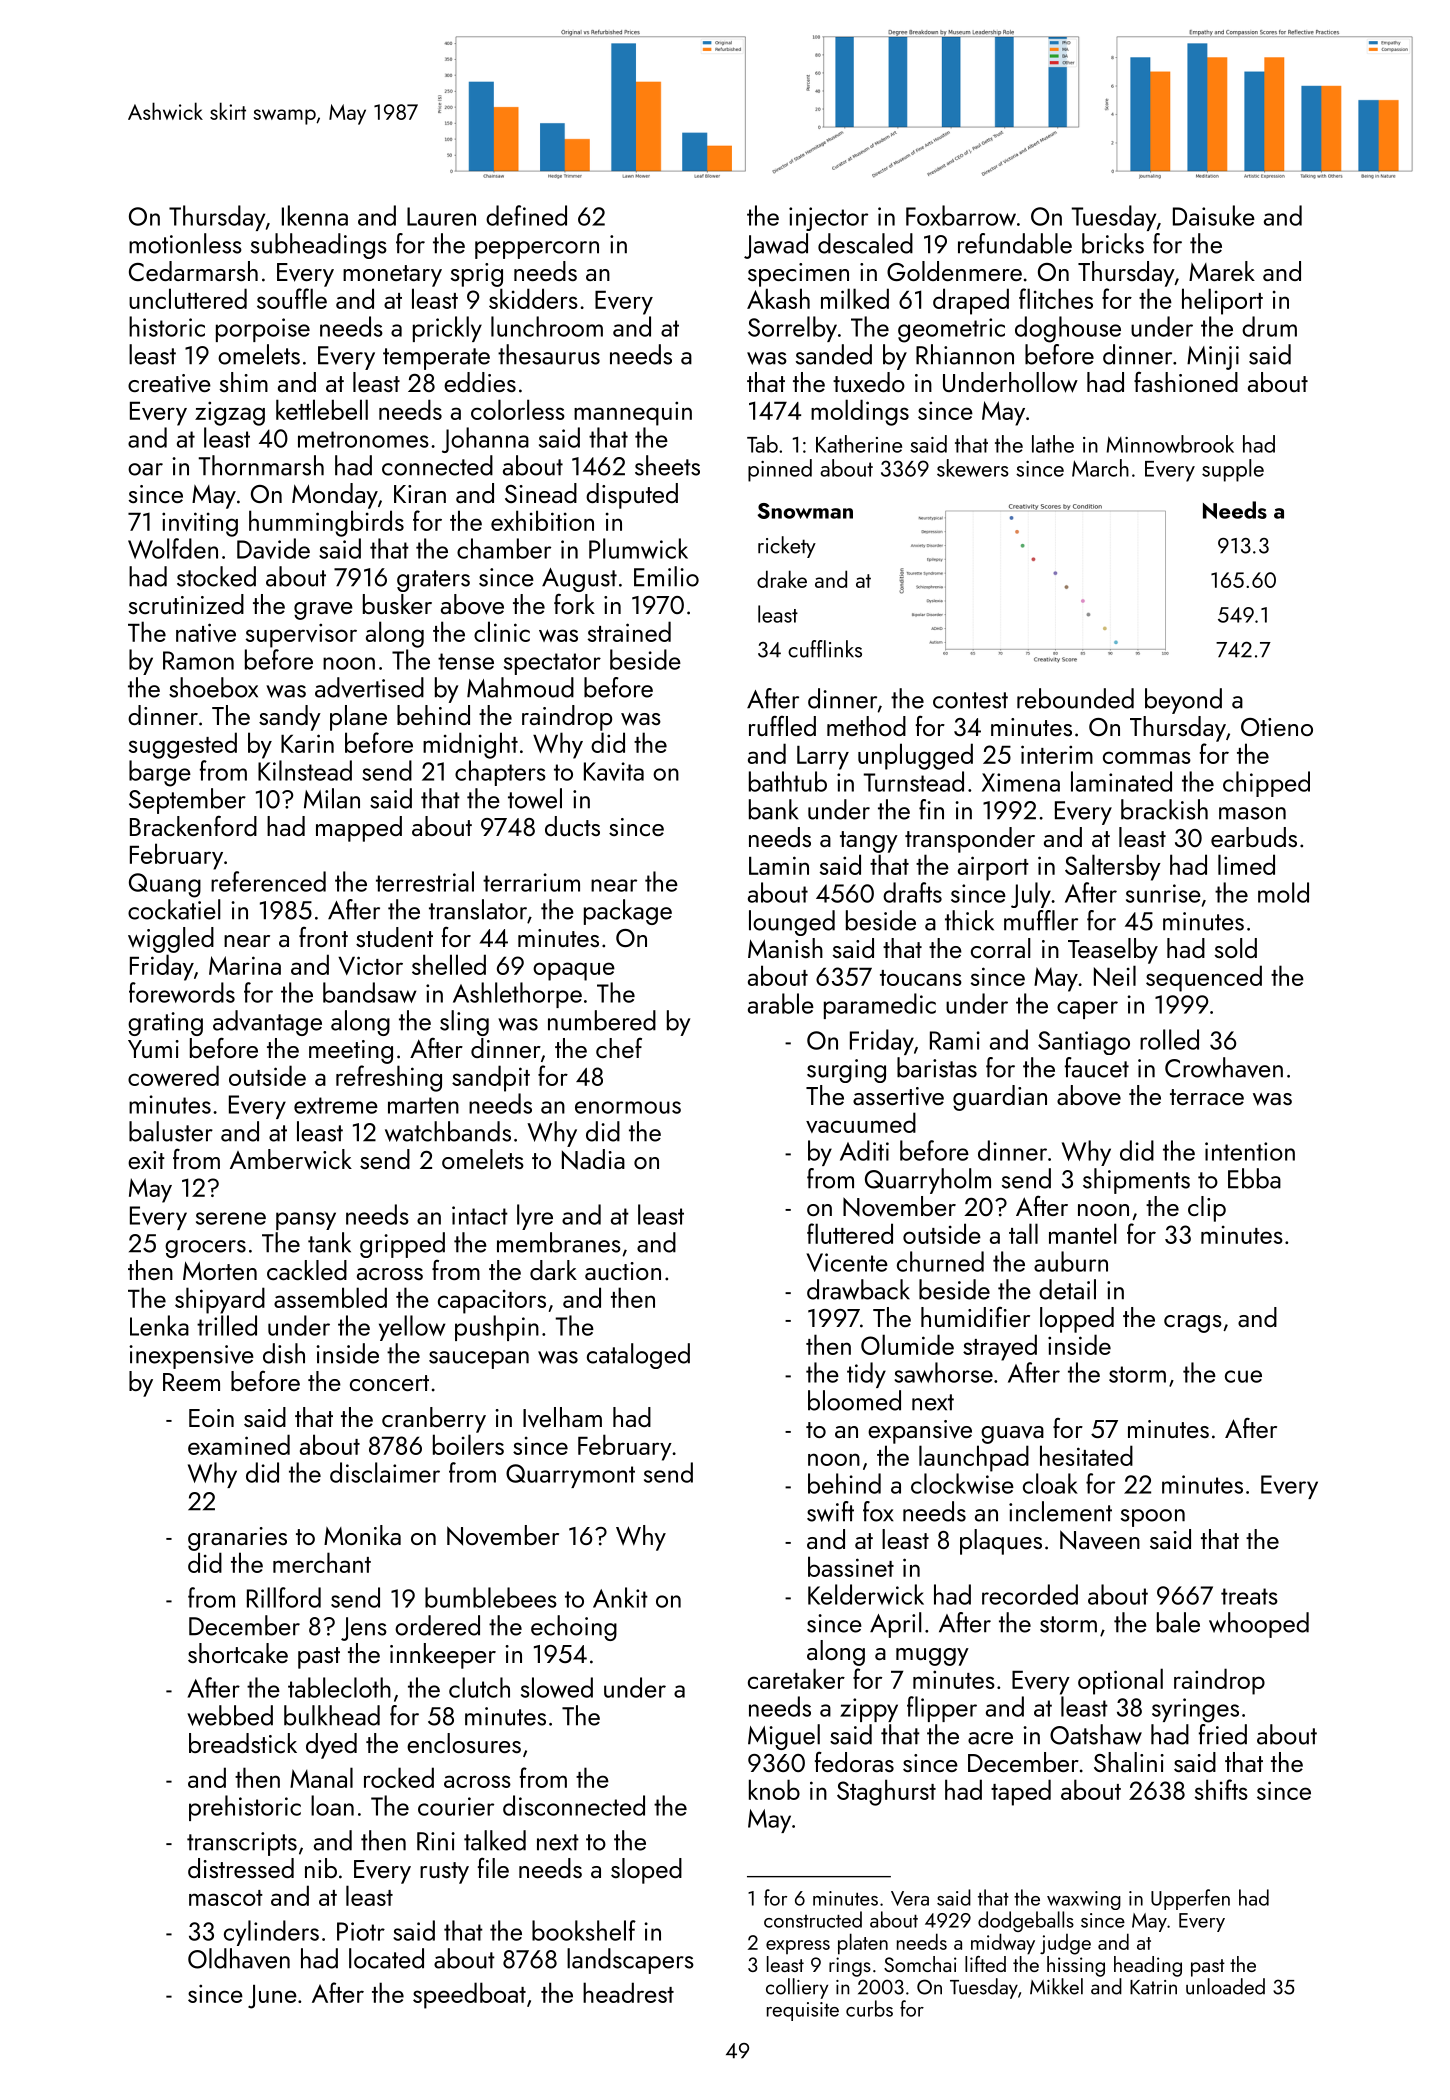 The image size is (1450, 2100). I want to click on swift, so click(830, 1511).
